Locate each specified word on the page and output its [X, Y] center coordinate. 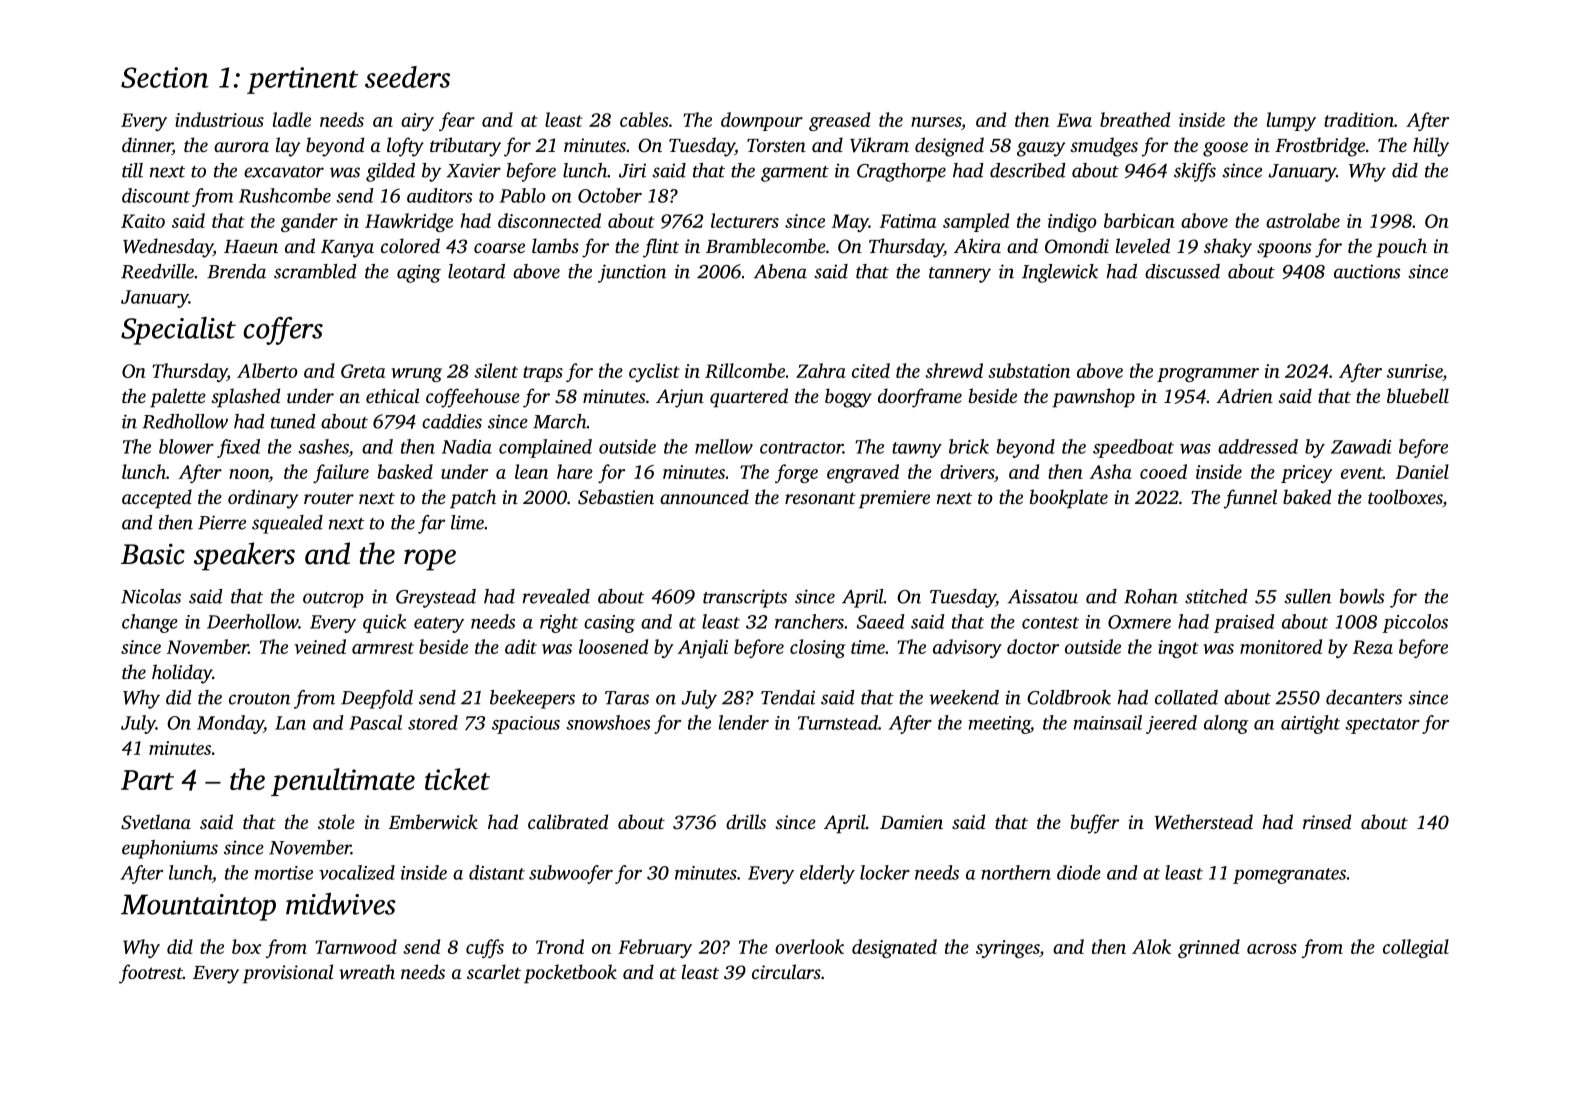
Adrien [1245, 395]
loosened [613, 646]
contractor [801, 448]
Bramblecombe [766, 245]
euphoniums [170, 849]
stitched [1216, 596]
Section [165, 77]
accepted [157, 499]
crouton [259, 699]
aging [419, 273]
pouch [1401, 248]
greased [839, 121]
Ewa [1074, 120]
